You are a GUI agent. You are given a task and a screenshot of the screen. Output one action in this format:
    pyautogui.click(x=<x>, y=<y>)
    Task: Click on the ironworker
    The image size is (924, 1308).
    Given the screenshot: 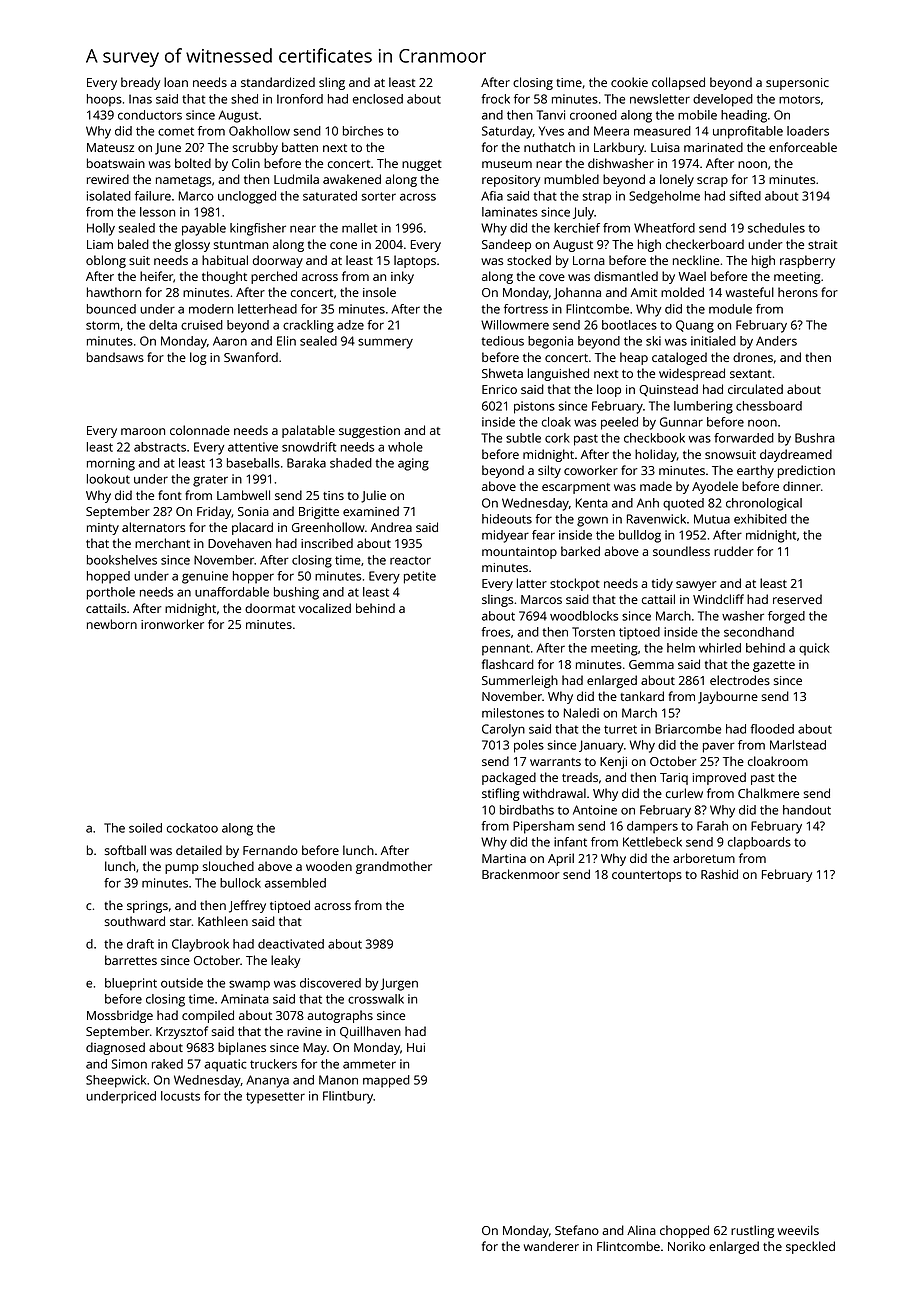 What is the action you would take?
    pyautogui.click(x=172, y=624)
